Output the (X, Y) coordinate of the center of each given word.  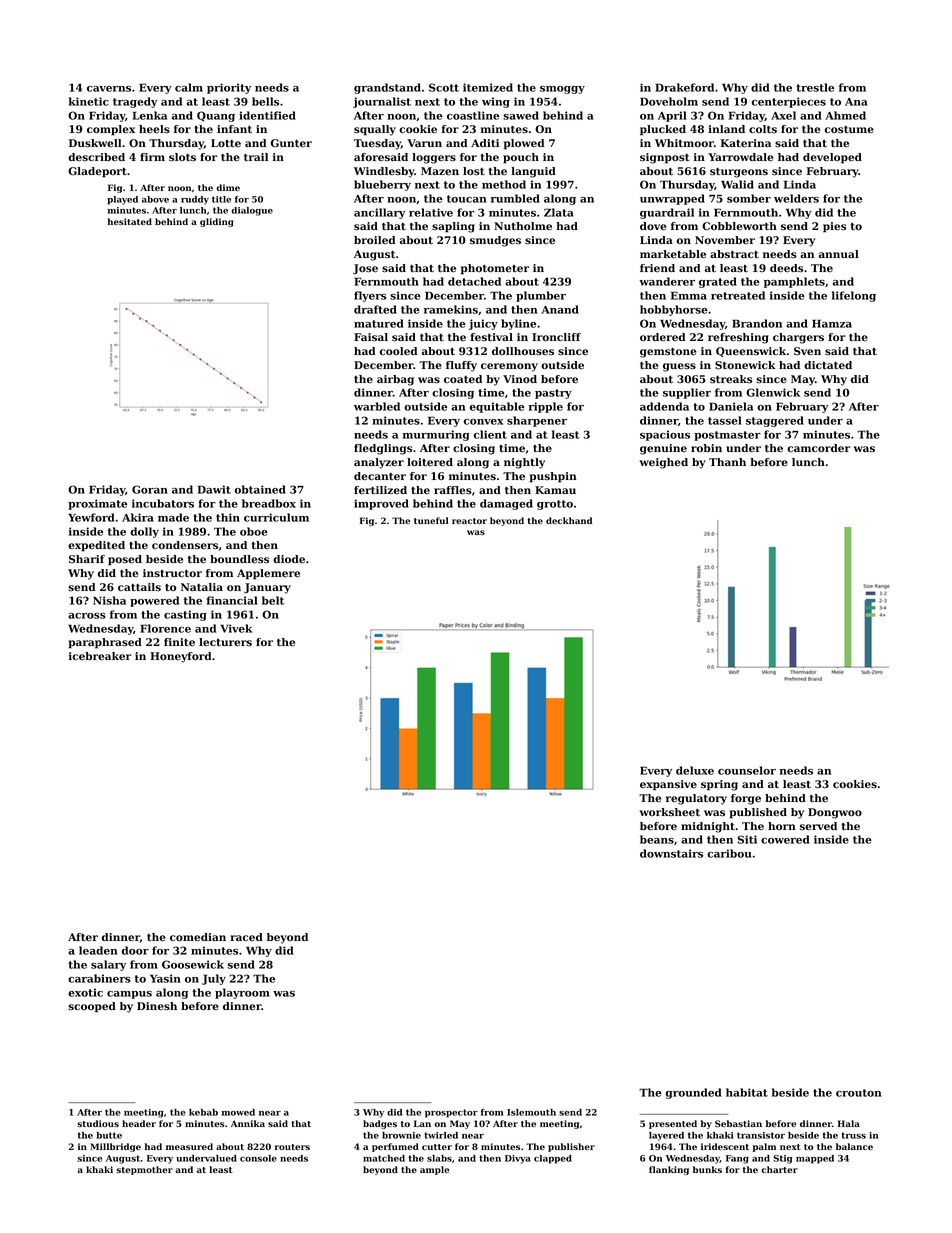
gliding (217, 222)
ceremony (509, 367)
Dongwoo (835, 813)
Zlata (559, 212)
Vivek (236, 628)
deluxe (695, 770)
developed (832, 158)
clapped (553, 1159)
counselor (747, 770)
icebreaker (100, 656)
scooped (92, 1007)
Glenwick (773, 392)
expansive (668, 785)
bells (265, 101)
